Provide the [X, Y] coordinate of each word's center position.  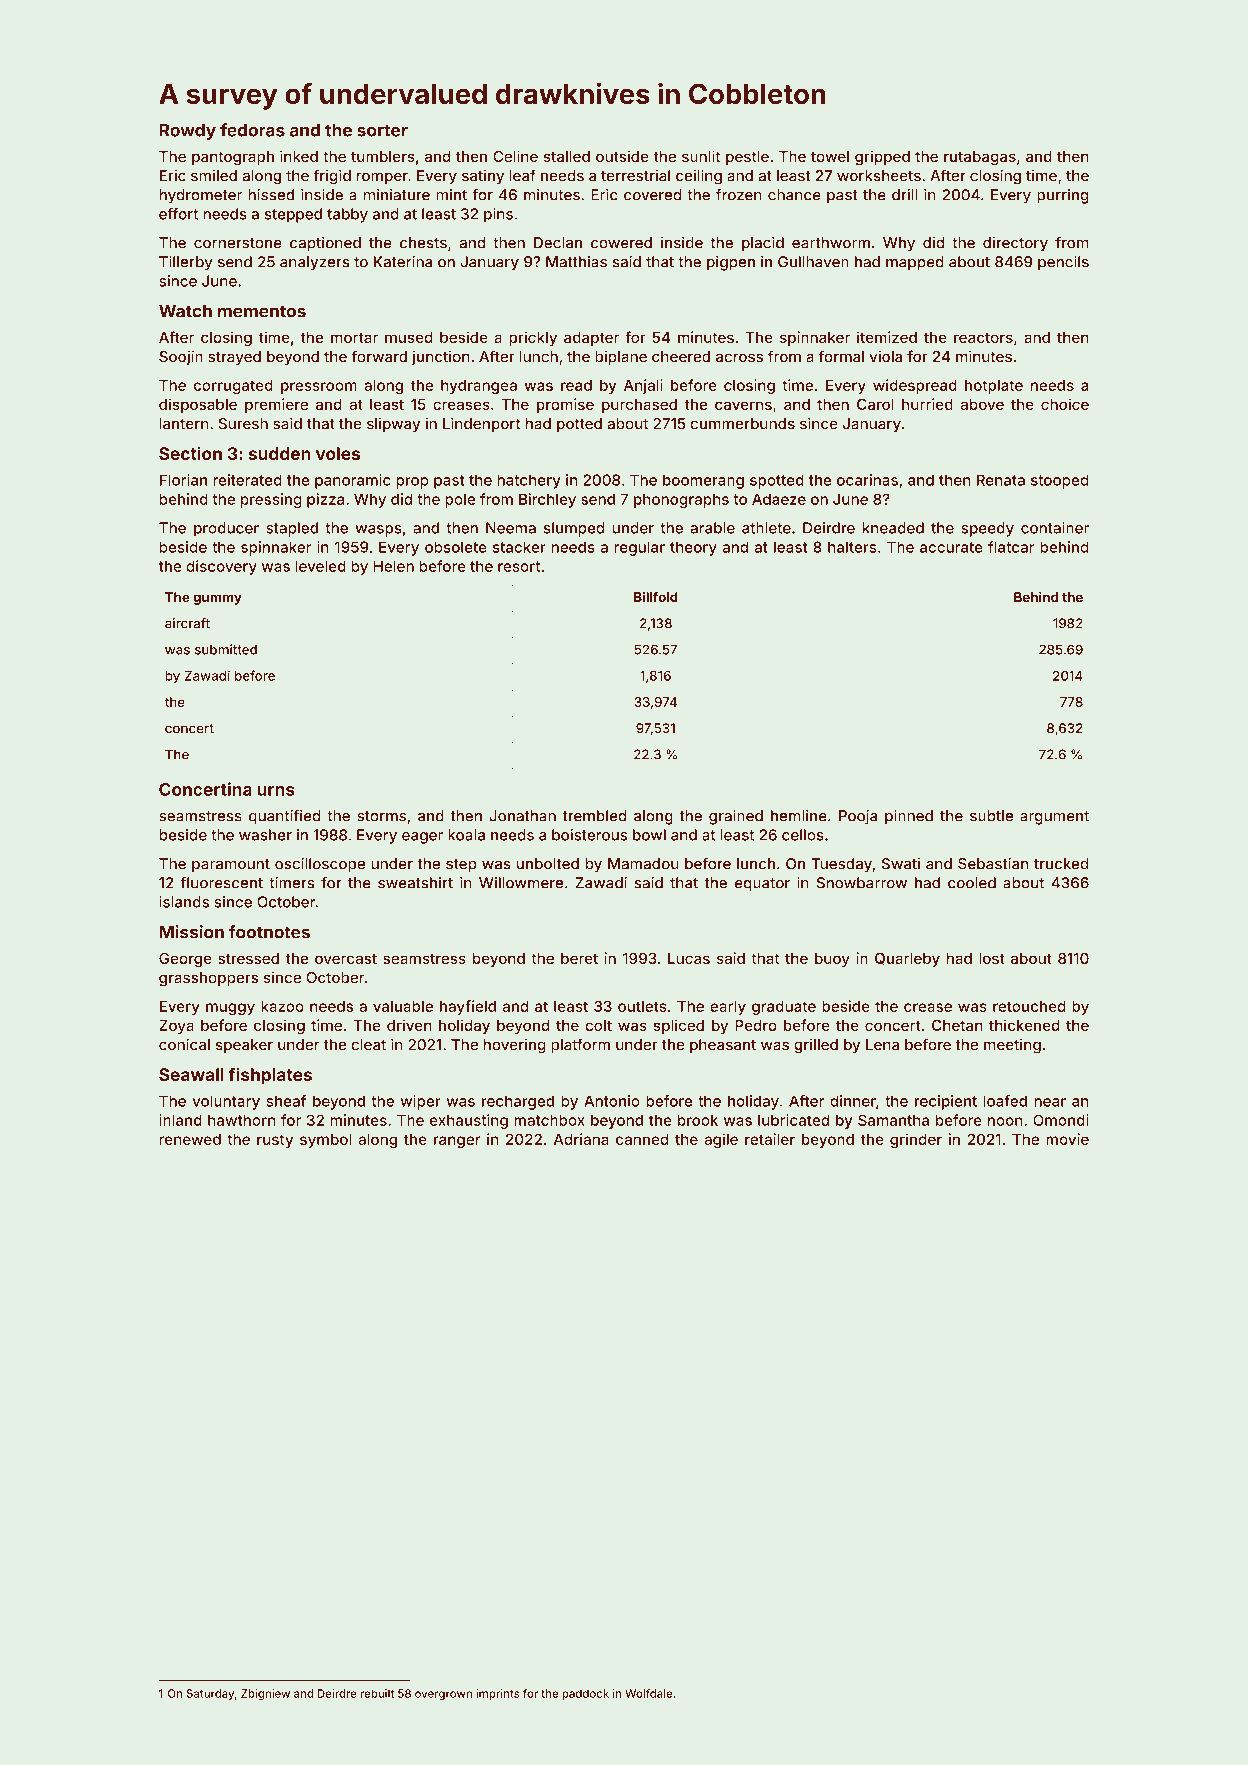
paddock [585, 1694]
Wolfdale [648, 1693]
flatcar [1011, 547]
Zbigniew [265, 1694]
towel [830, 156]
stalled [567, 156]
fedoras [252, 130]
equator [762, 885]
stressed [248, 958]
